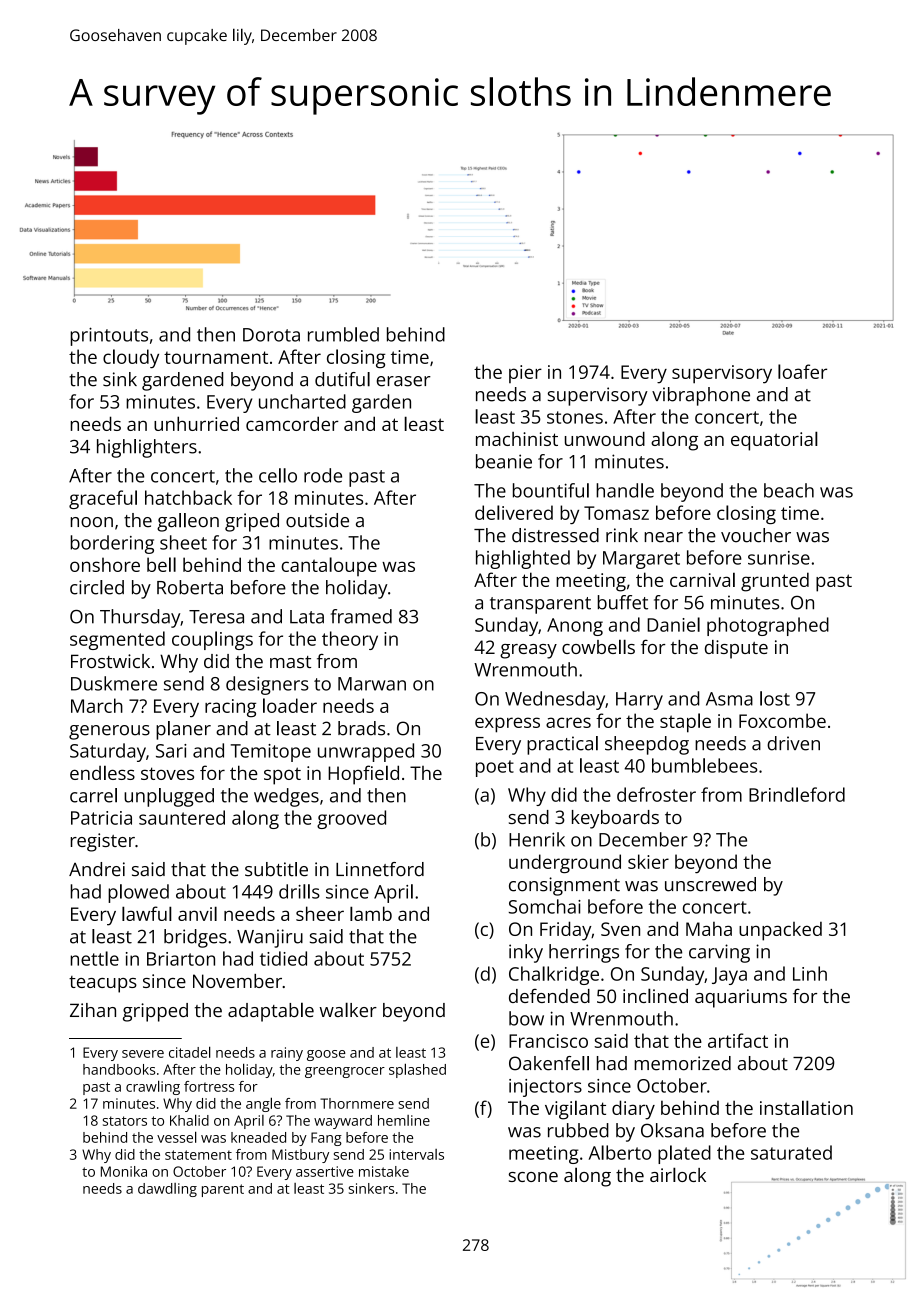 Image resolution: width=924 pixels, height=1308 pixels. I want to click on Andrei, so click(97, 869).
